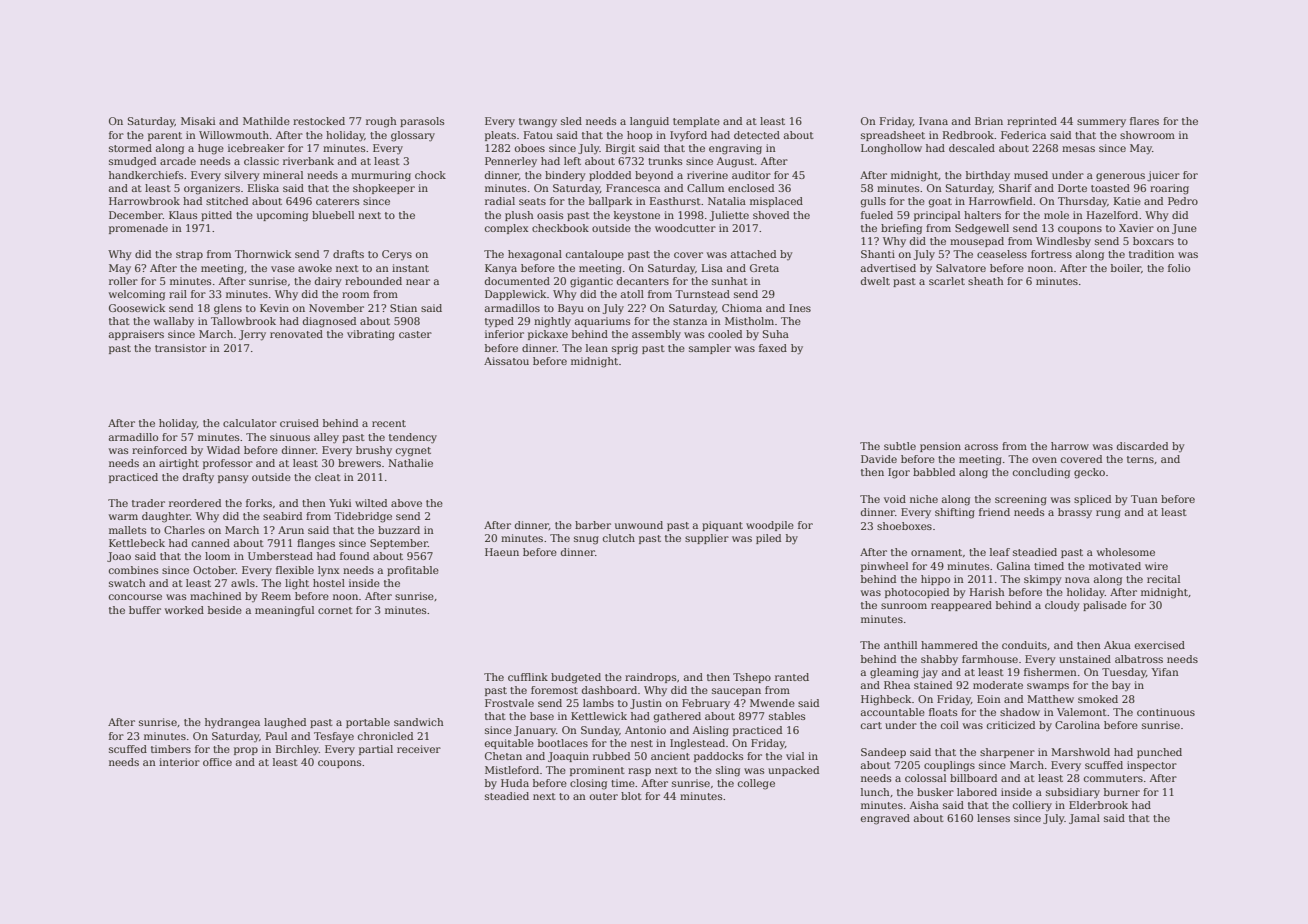 The width and height of the document is (1308, 924). What do you see at coordinates (885, 819) in the document?
I see `engraved` at bounding box center [885, 819].
